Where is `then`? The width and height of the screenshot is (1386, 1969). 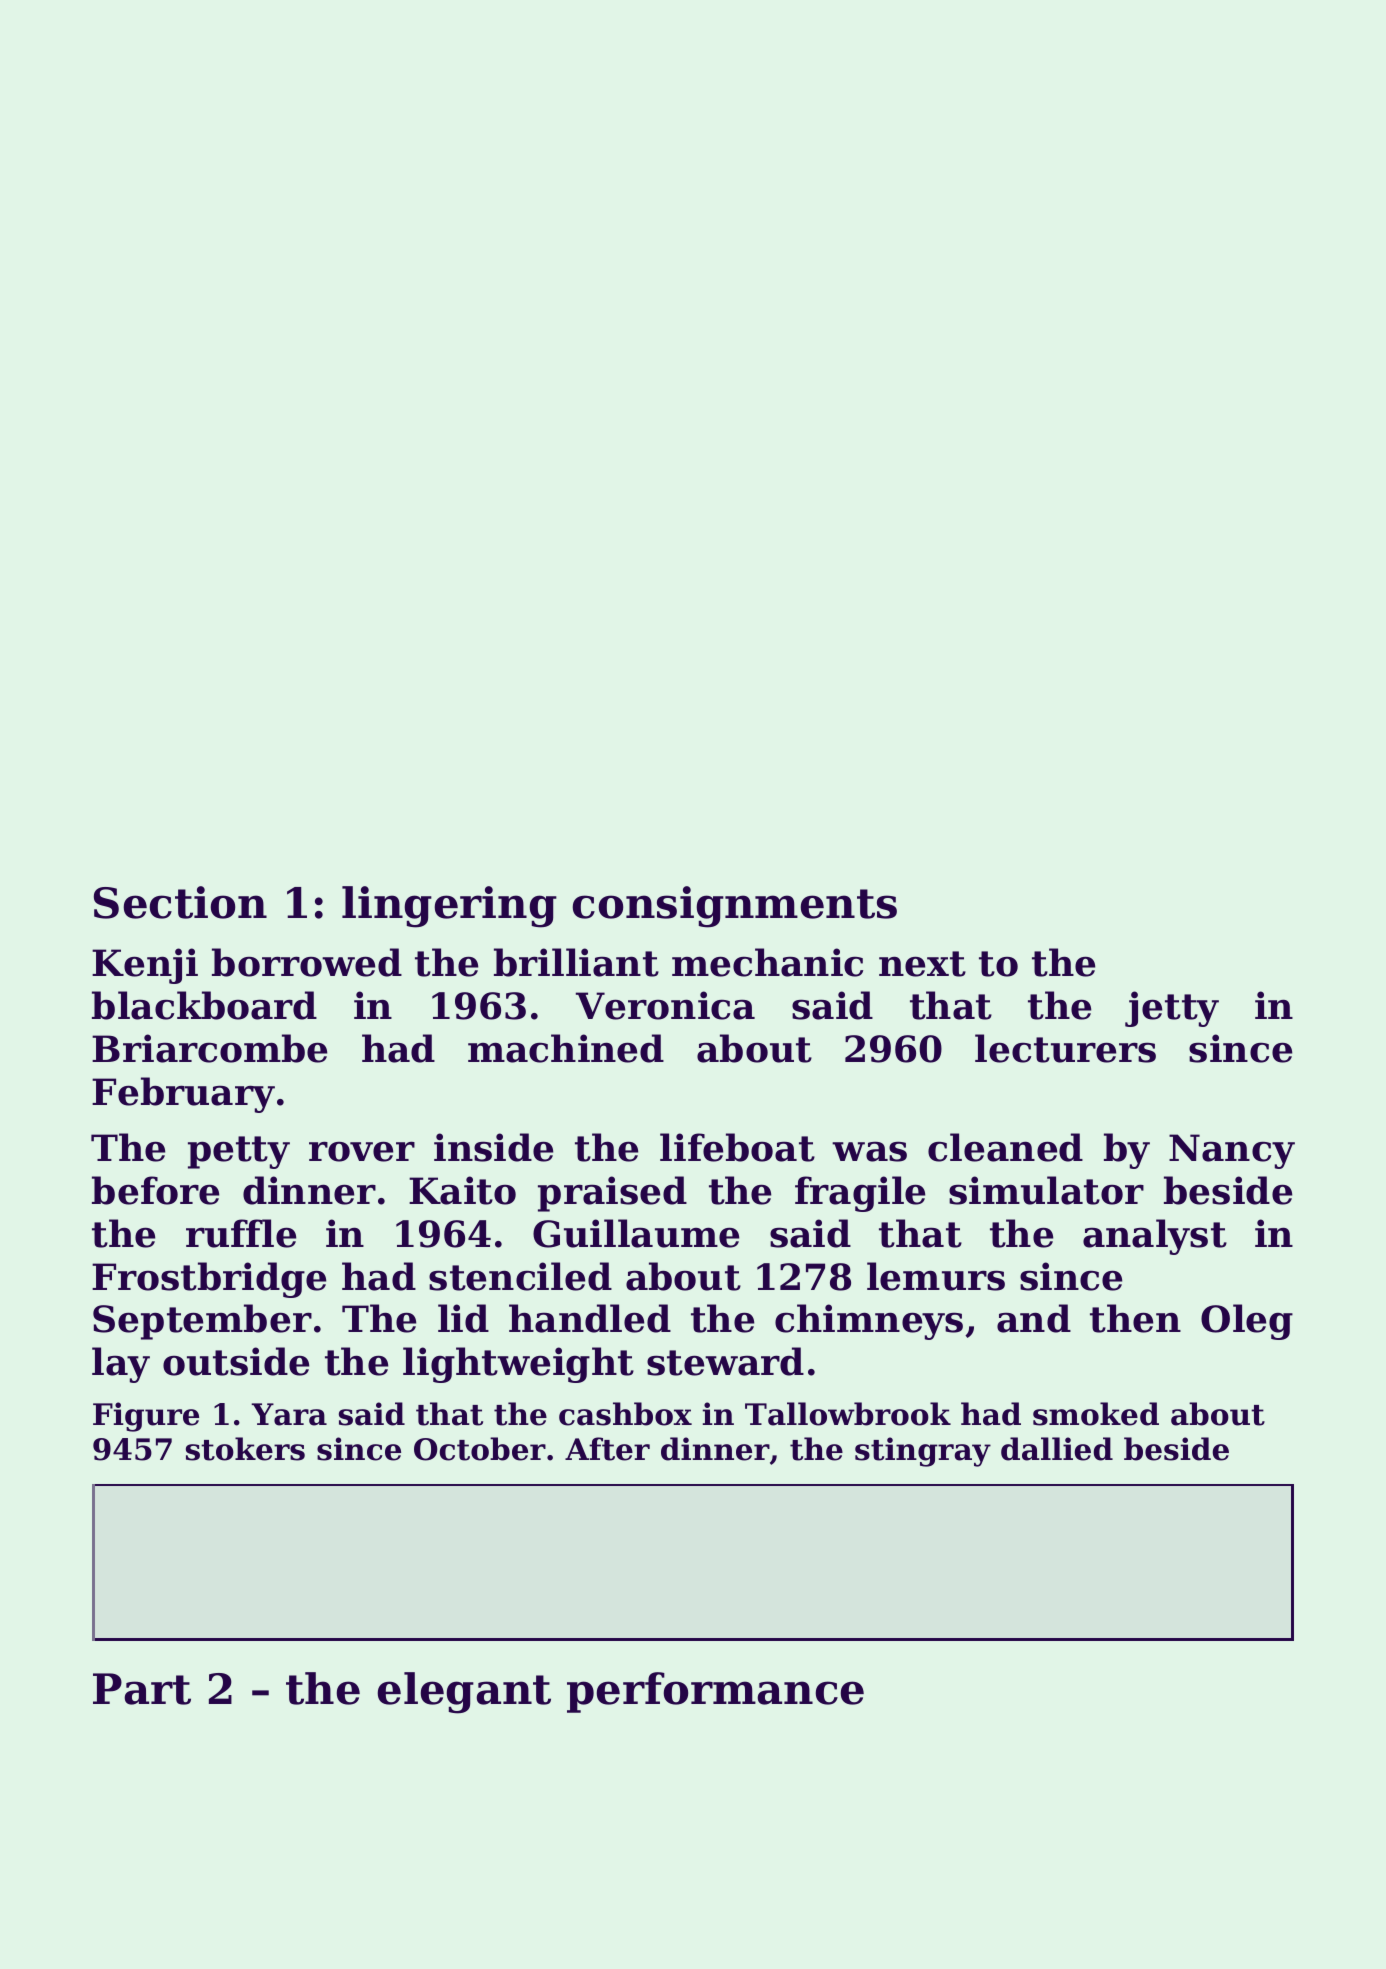
then is located at coordinates (1135, 1318).
